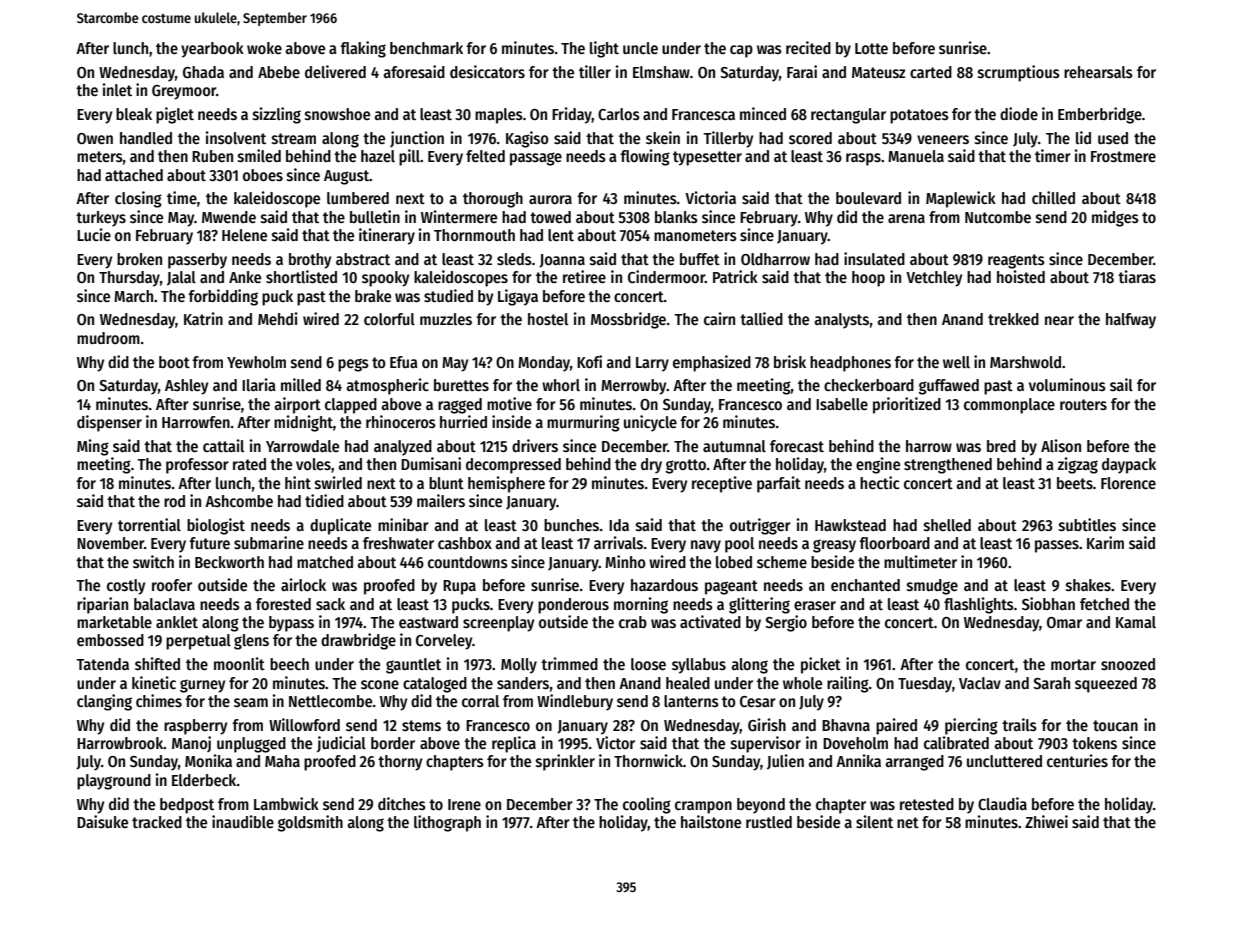  What do you see at coordinates (134, 175) in the screenshot?
I see `attached` at bounding box center [134, 175].
